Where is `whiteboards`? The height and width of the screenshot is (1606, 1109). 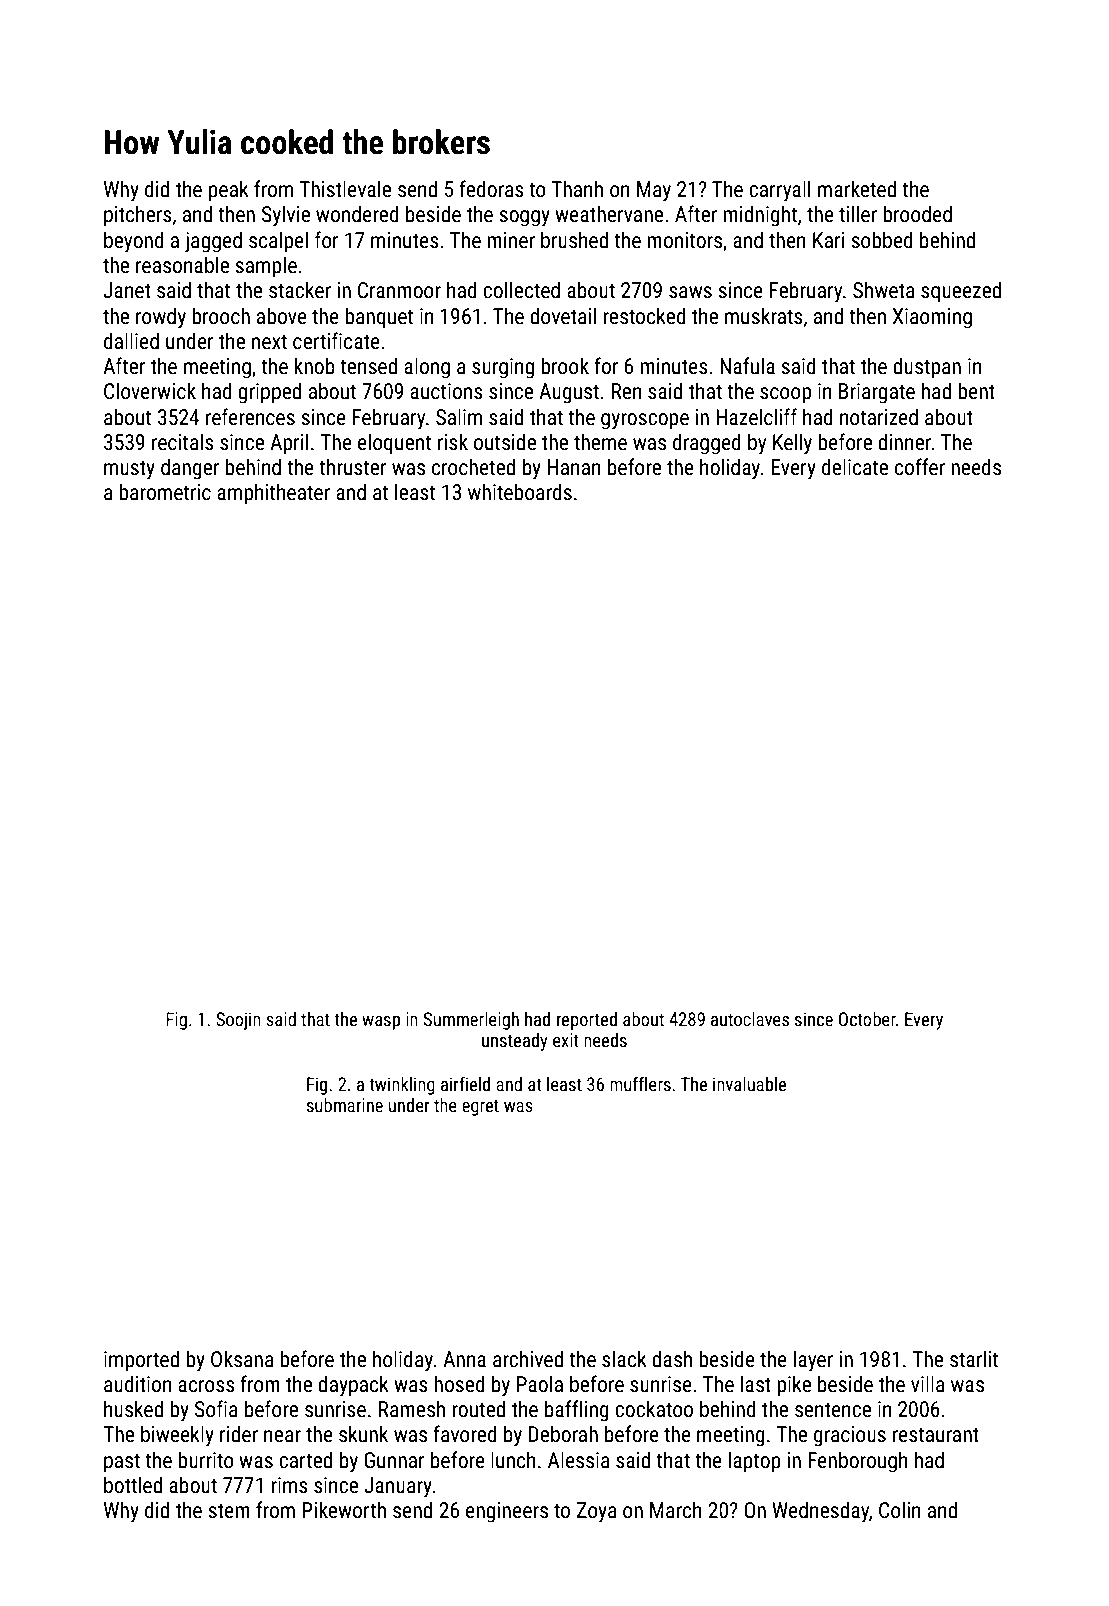 whiteboards is located at coordinates (520, 492).
